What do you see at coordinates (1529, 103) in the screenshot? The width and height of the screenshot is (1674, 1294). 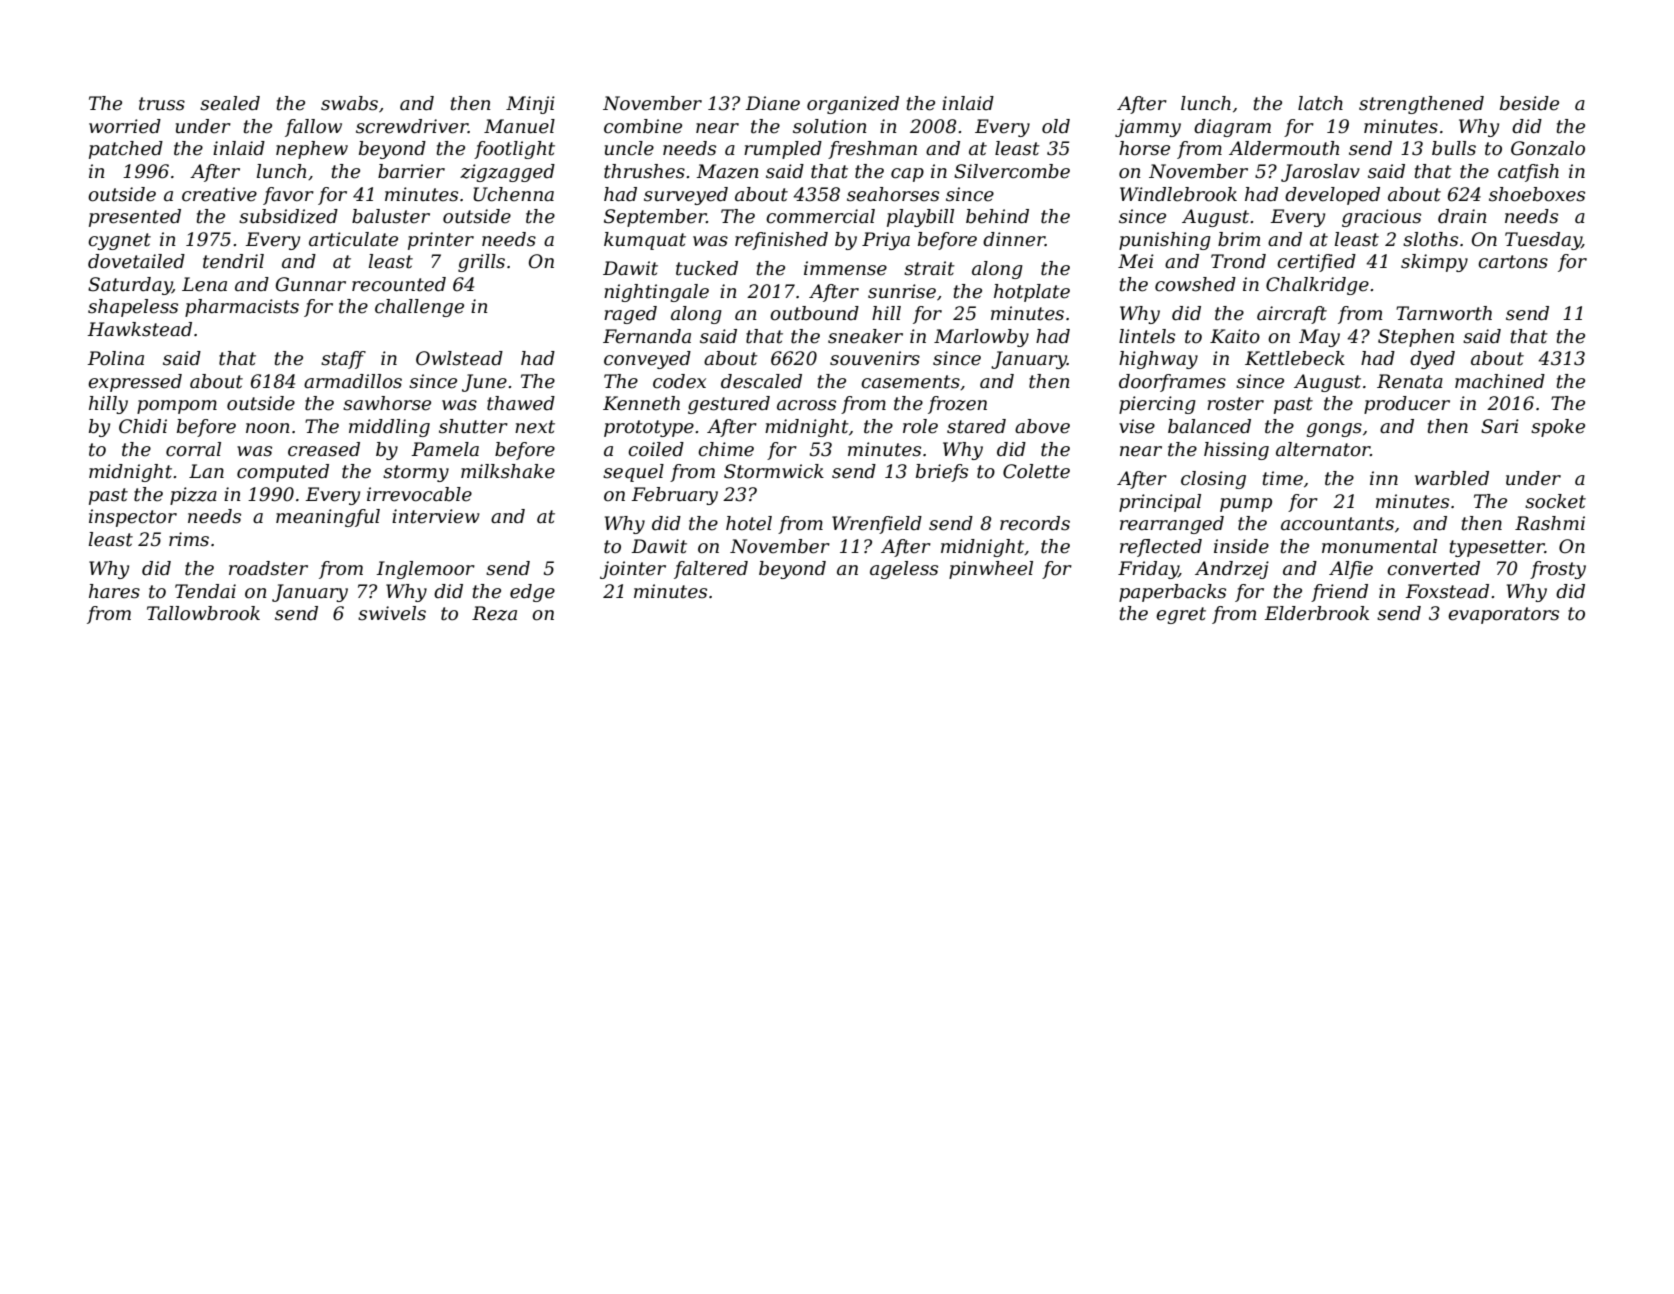 I see `beside` at bounding box center [1529, 103].
